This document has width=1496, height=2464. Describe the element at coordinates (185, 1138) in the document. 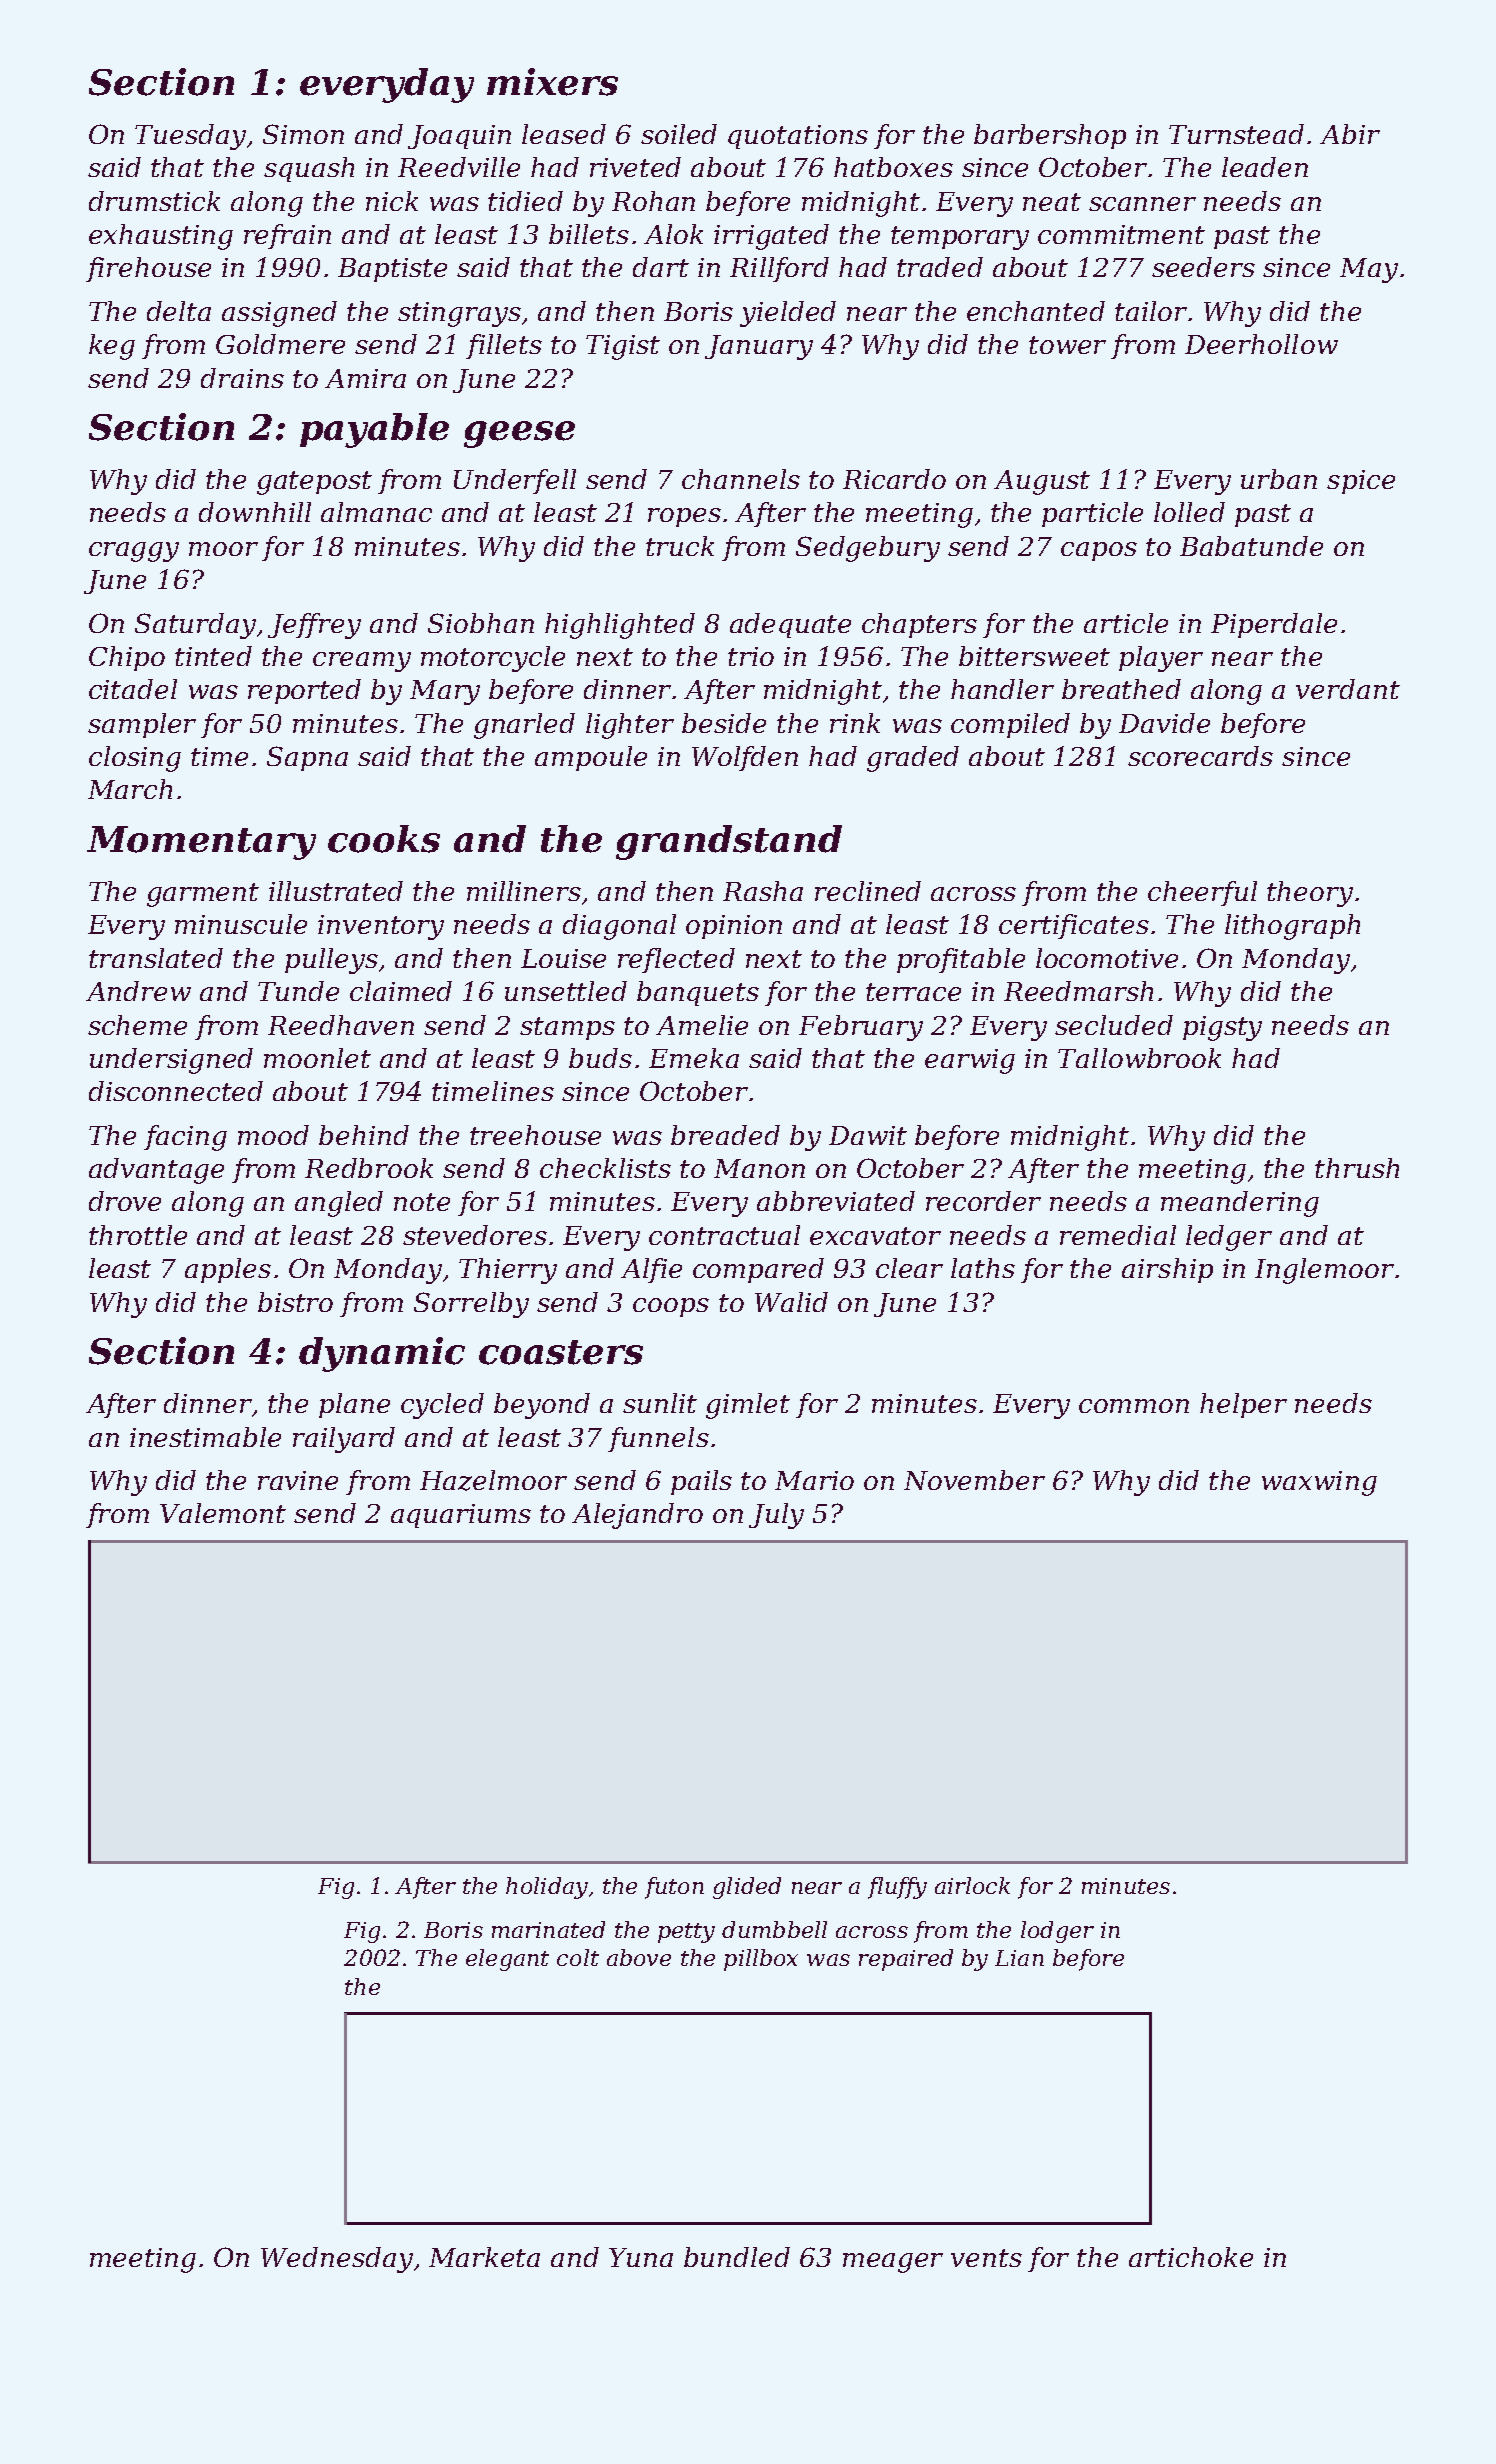

I see `facing` at that location.
